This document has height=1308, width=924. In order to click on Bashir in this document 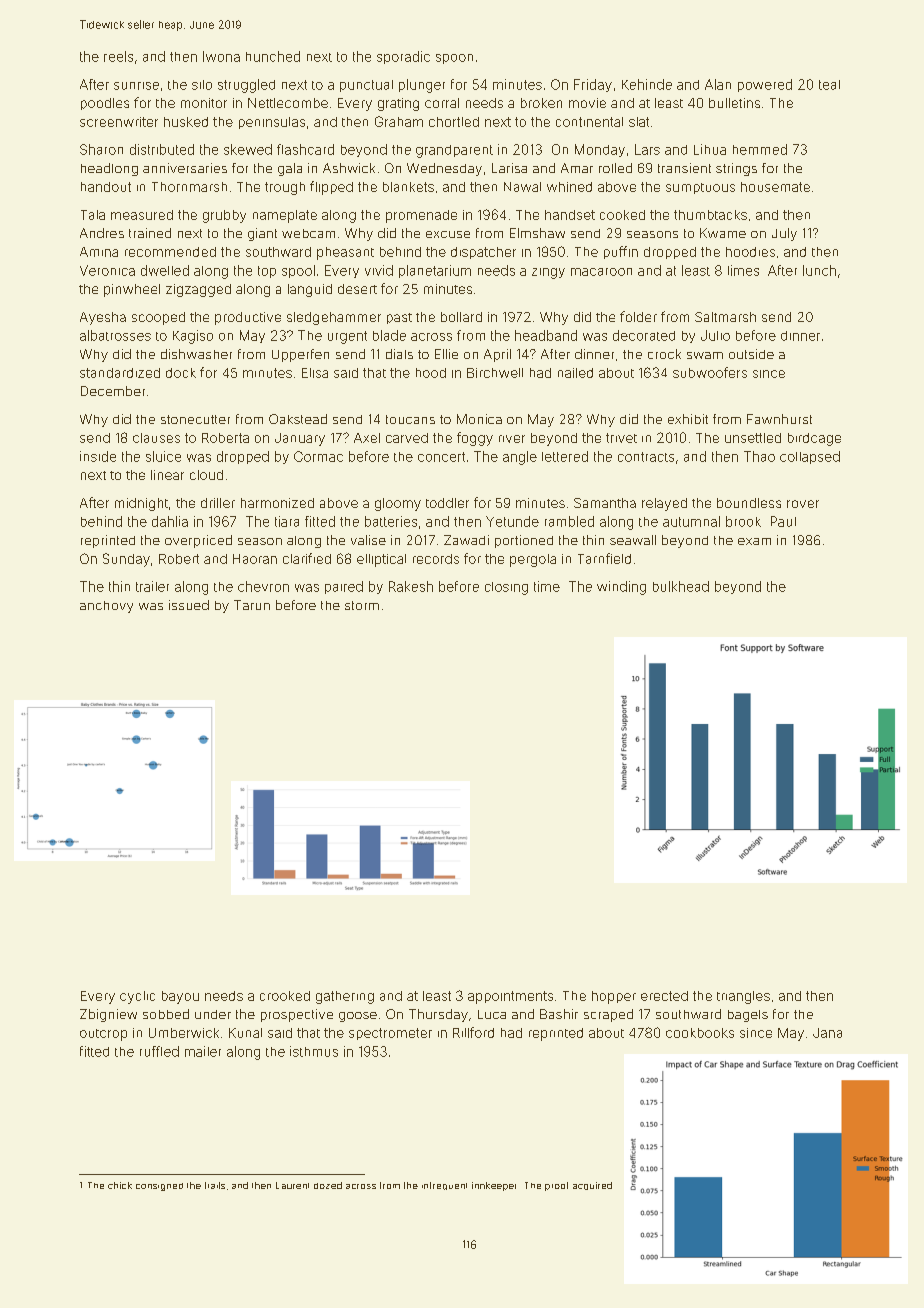, I will do `click(559, 1014)`.
